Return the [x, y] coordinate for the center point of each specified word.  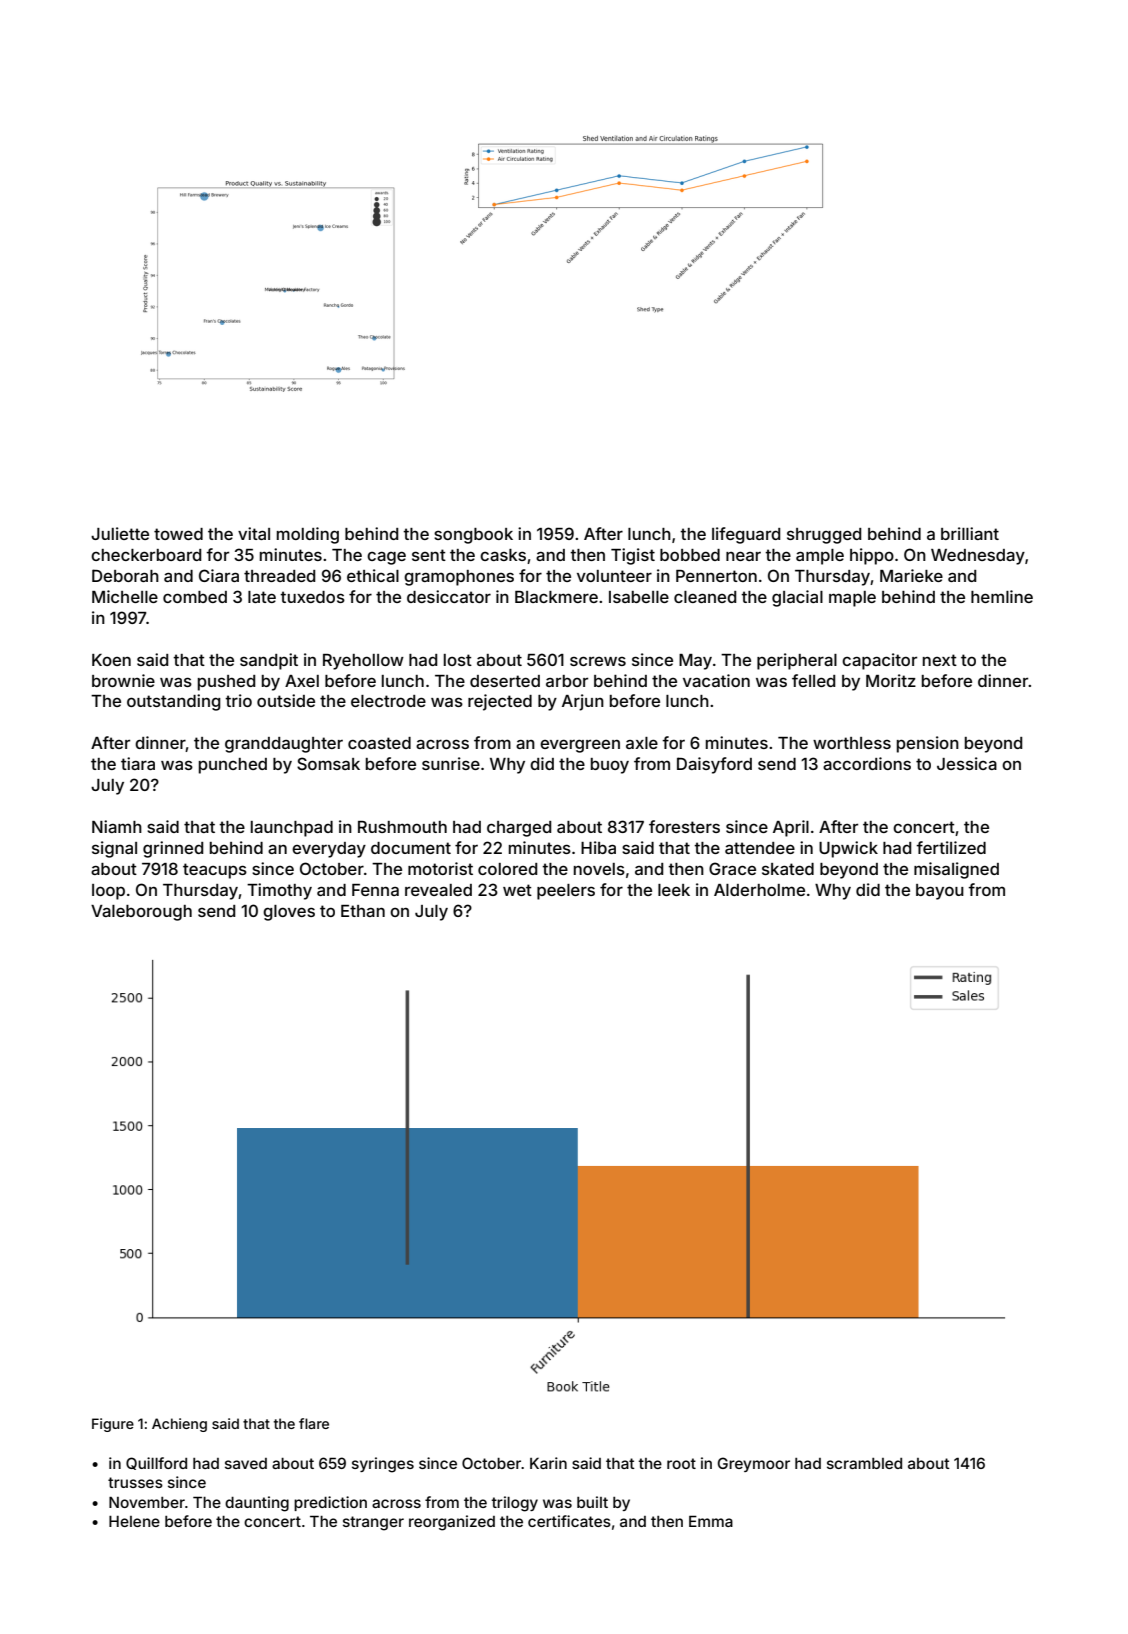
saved [246, 1463]
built [592, 1502]
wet [517, 890]
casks [503, 555]
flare [314, 1423]
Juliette [120, 533]
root [681, 1463]
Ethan [363, 911]
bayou [940, 892]
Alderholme [759, 890]
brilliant [970, 533]
